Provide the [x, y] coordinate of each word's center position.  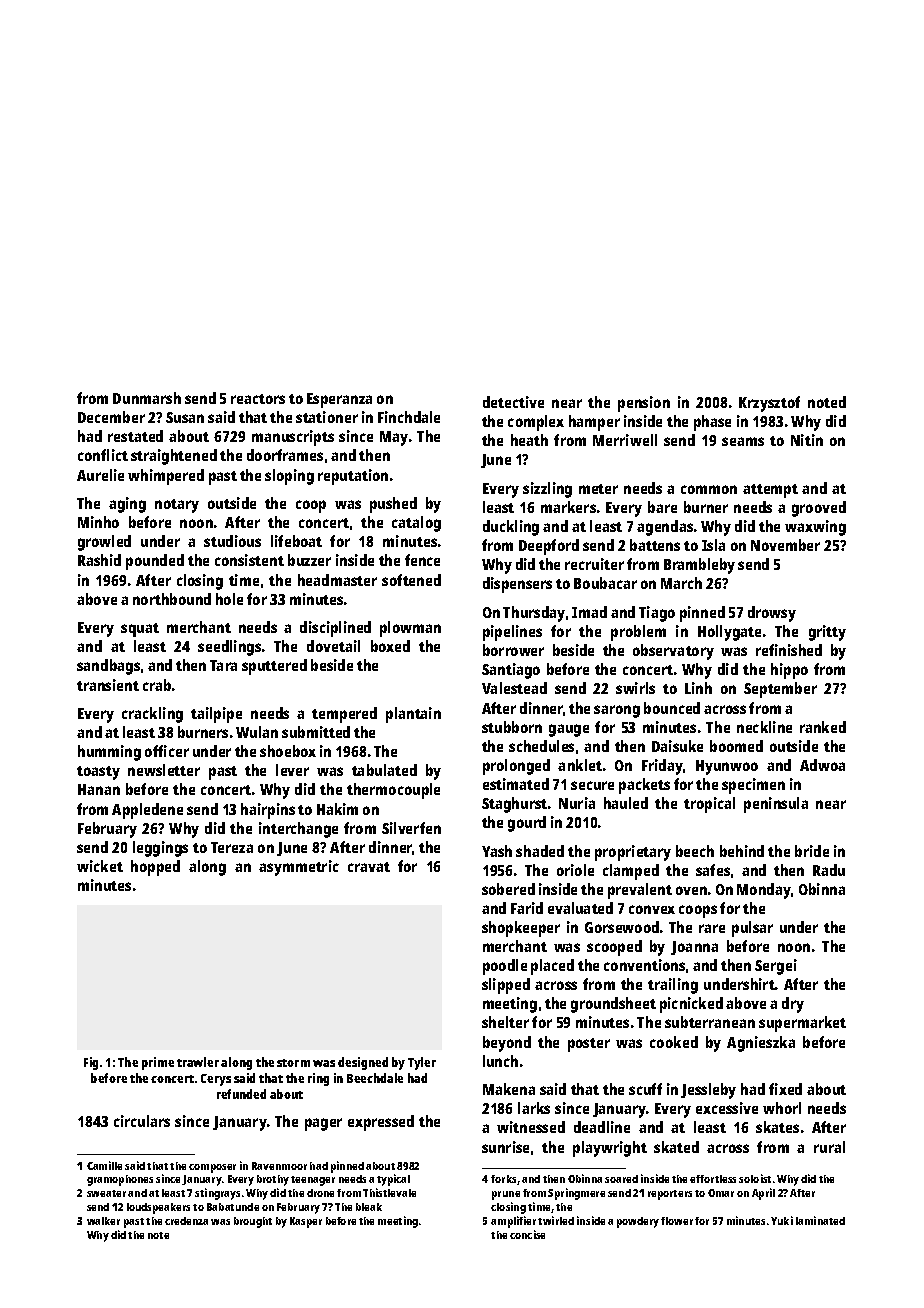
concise [527, 1234]
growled [104, 543]
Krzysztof [769, 404]
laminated [820, 1220]
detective [513, 402]
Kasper [306, 1222]
